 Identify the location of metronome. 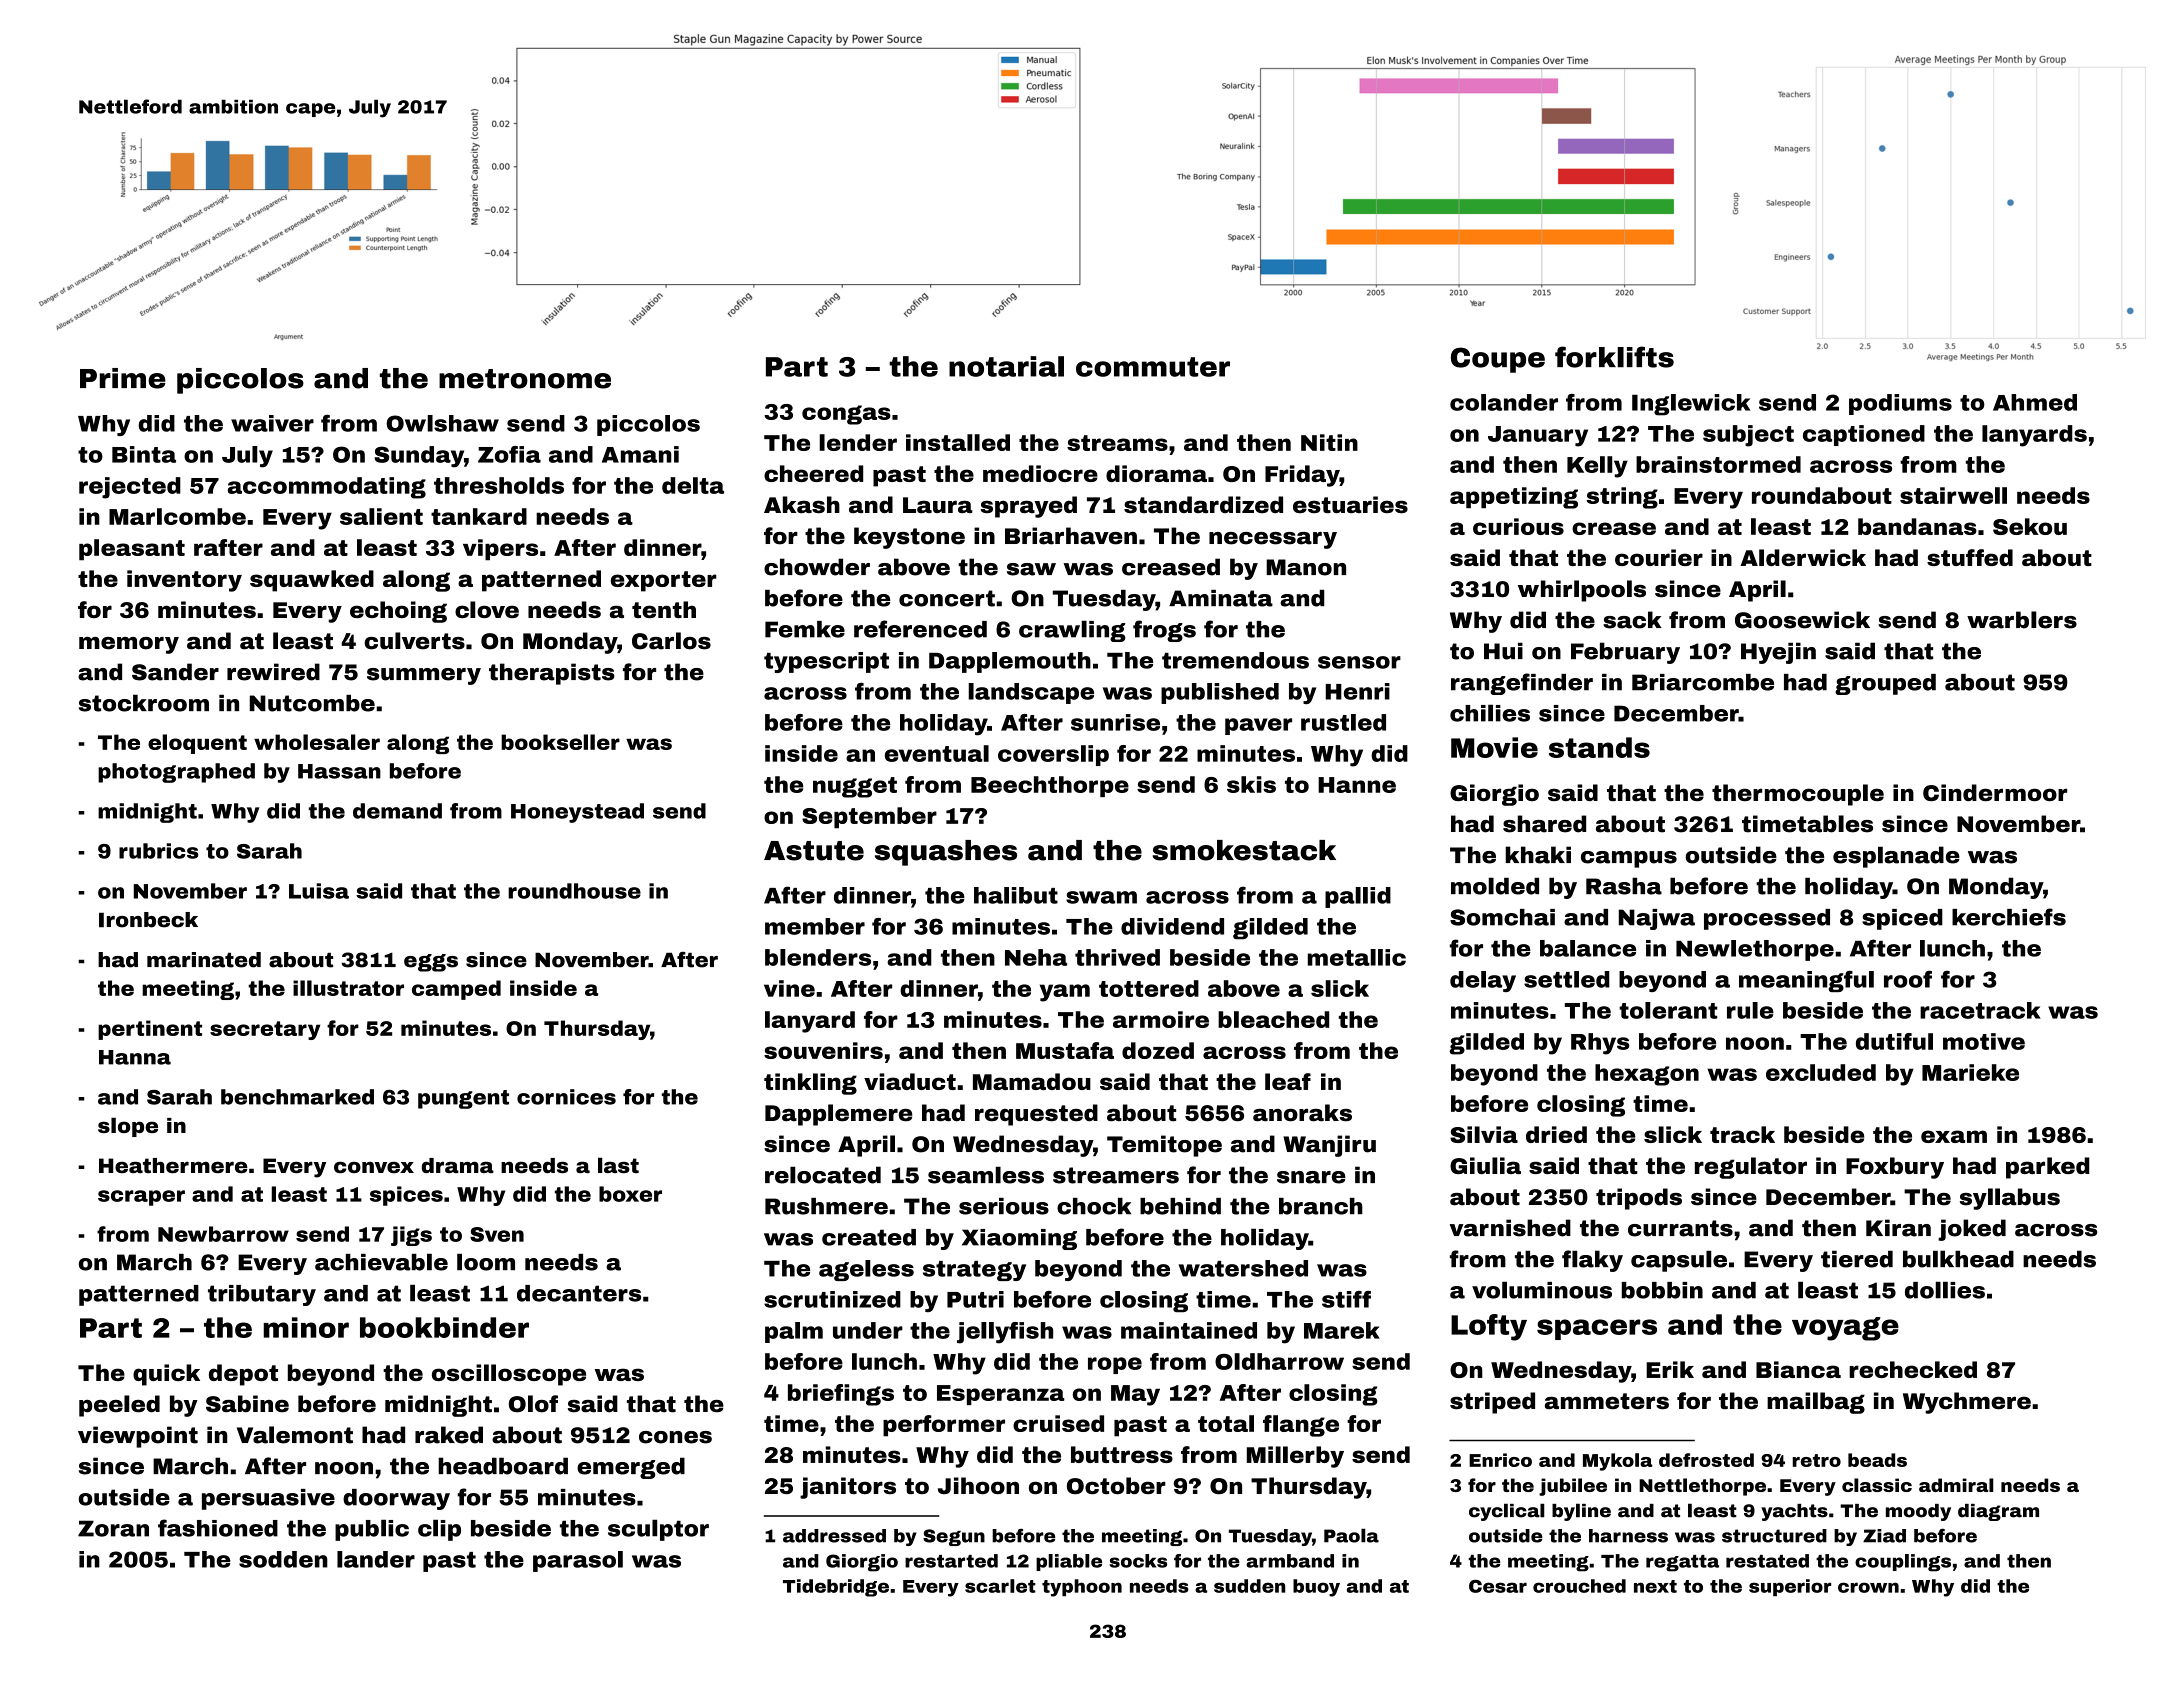
(525, 379).
